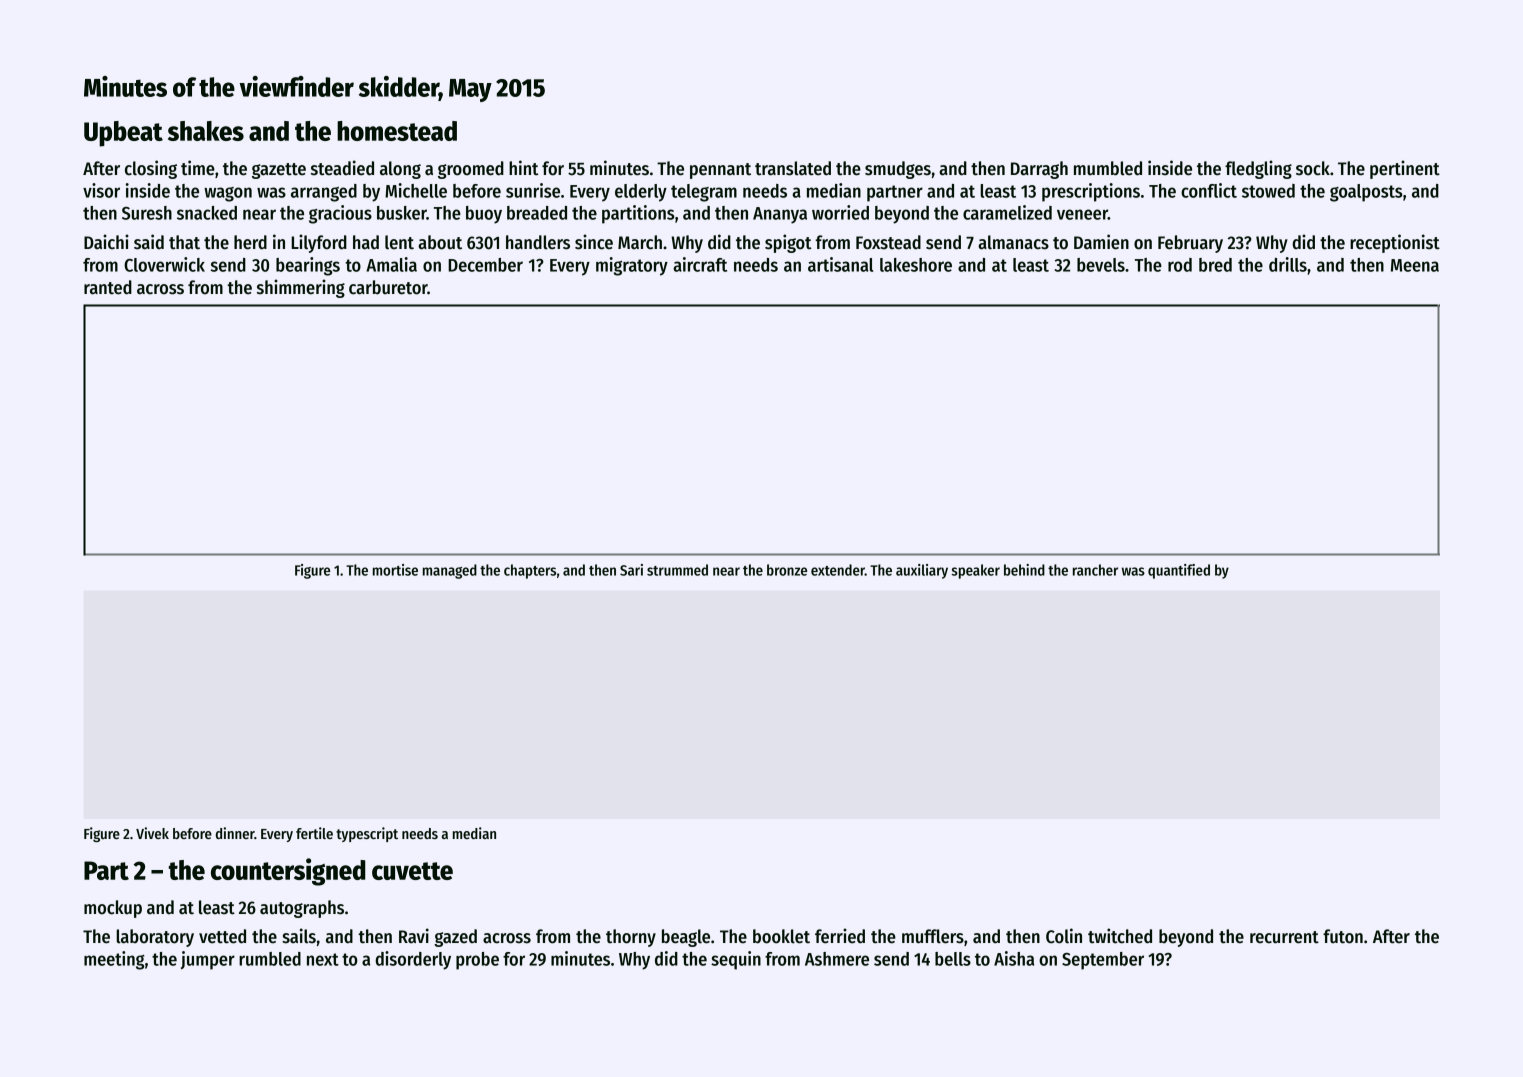 This screenshot has height=1077, width=1523. Describe the element at coordinates (1313, 168) in the screenshot. I see `sock` at that location.
